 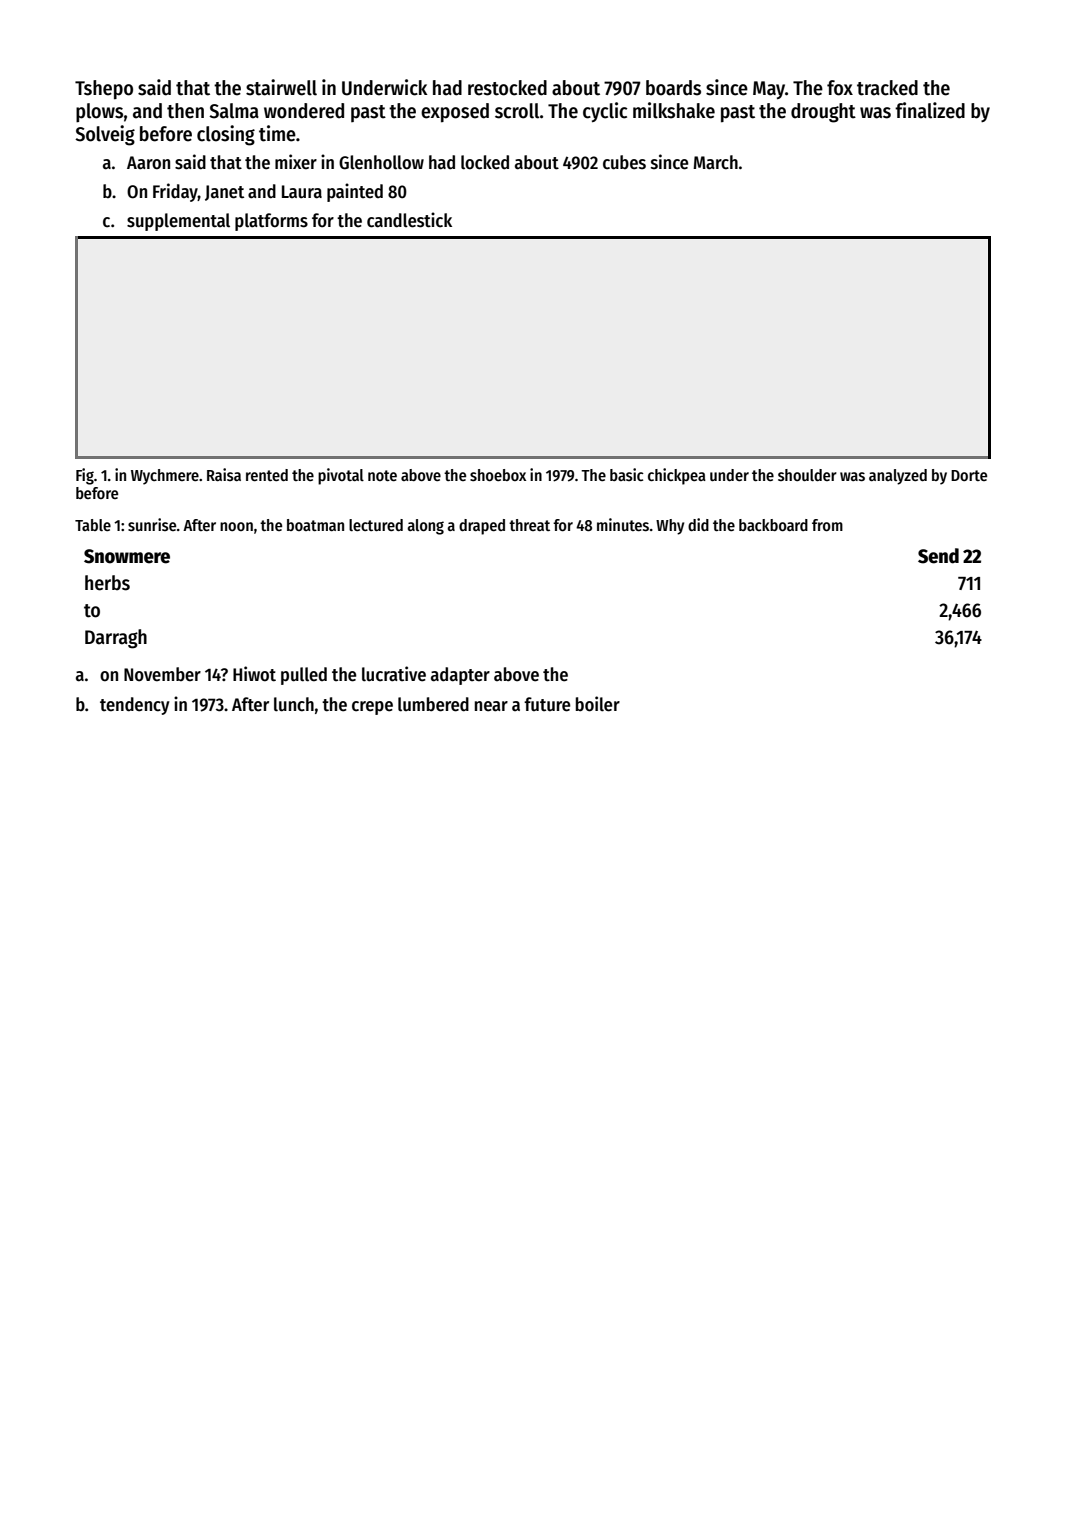 What do you see at coordinates (598, 704) in the screenshot?
I see `boiler` at bounding box center [598, 704].
